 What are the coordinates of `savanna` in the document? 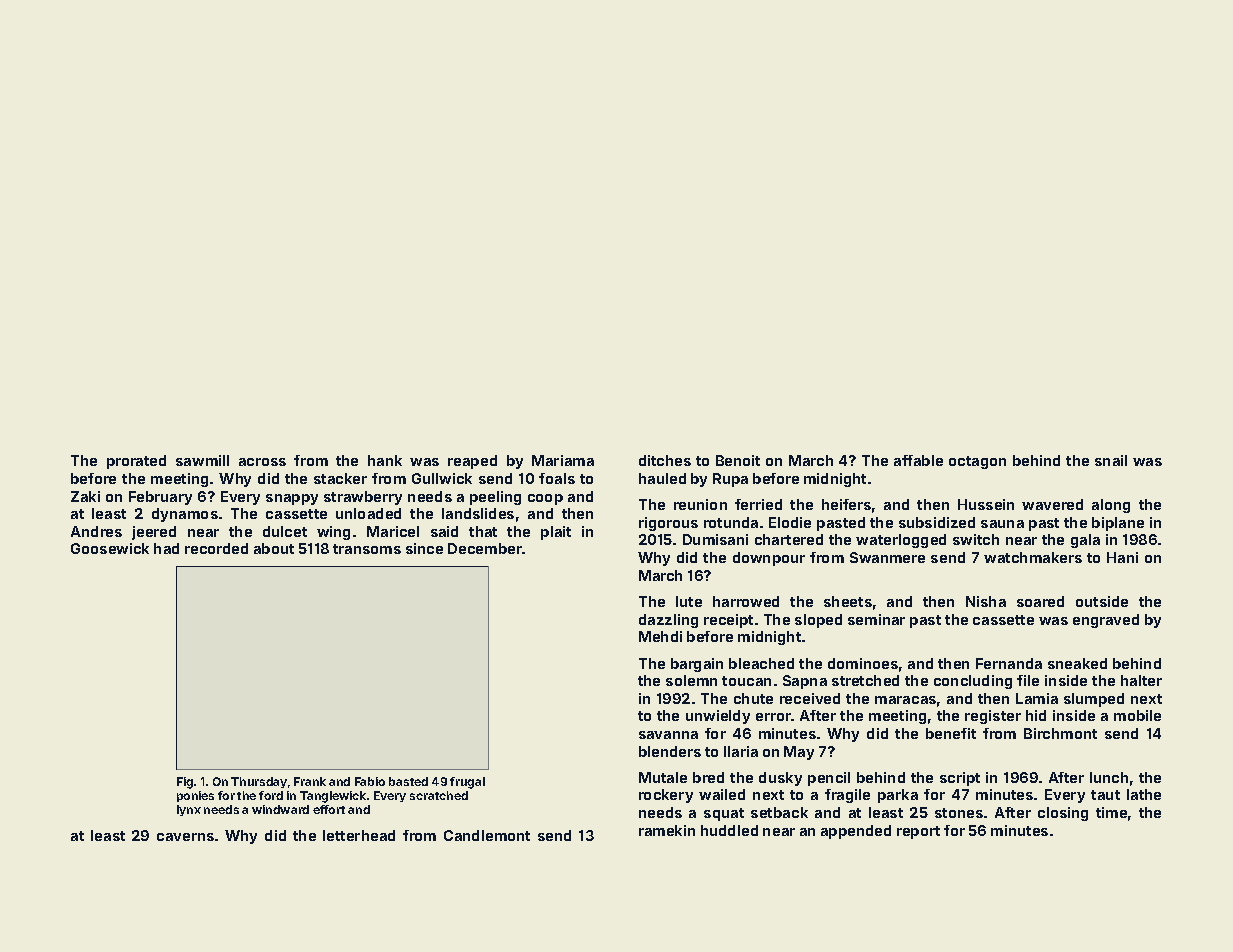 It's located at (668, 735).
